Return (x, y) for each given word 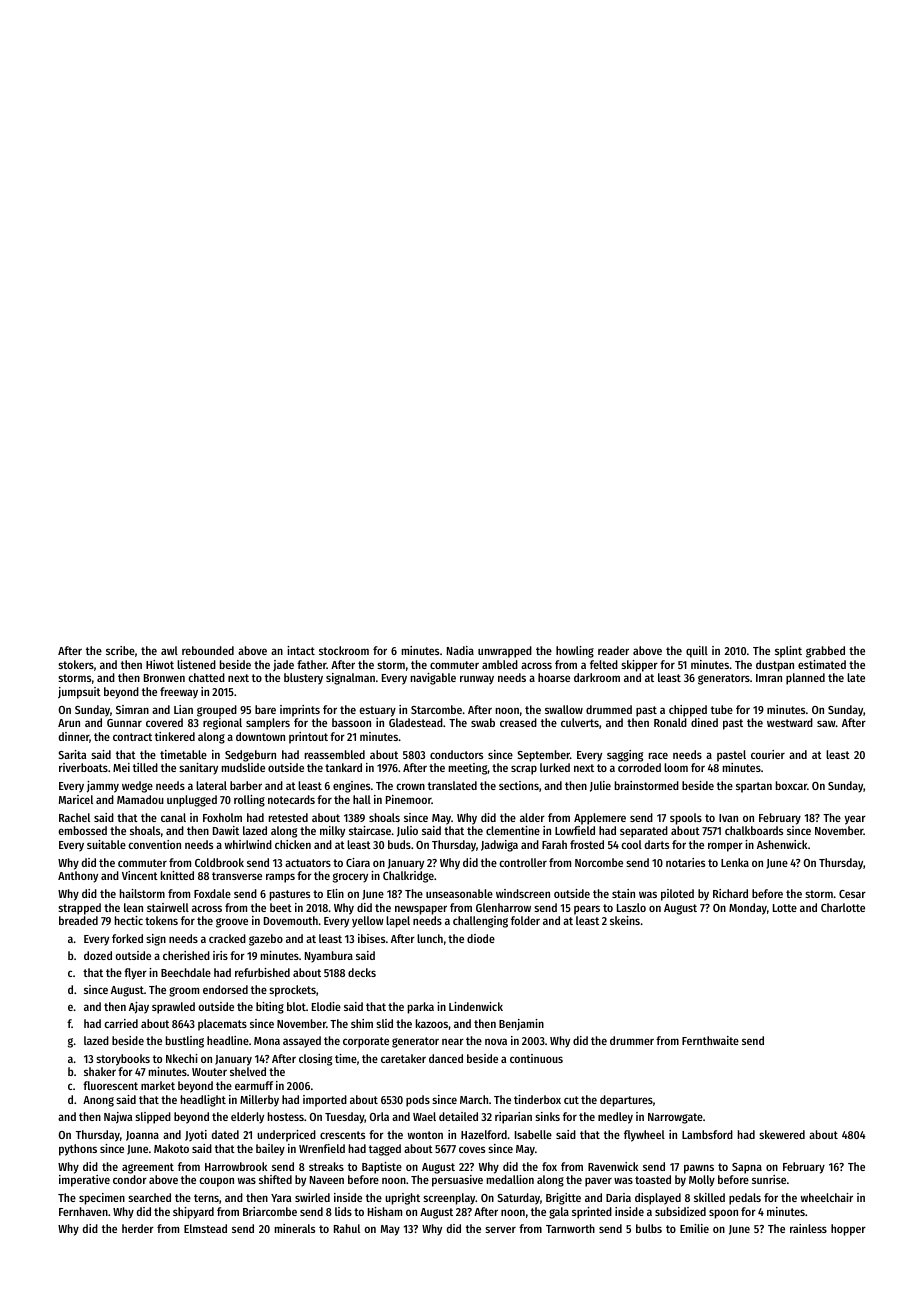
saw (826, 723)
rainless (808, 1228)
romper (725, 847)
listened (196, 664)
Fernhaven (83, 1211)
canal (173, 817)
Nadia (460, 650)
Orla (379, 1116)
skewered (782, 1134)
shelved (248, 1071)
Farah (554, 844)
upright (402, 1199)
